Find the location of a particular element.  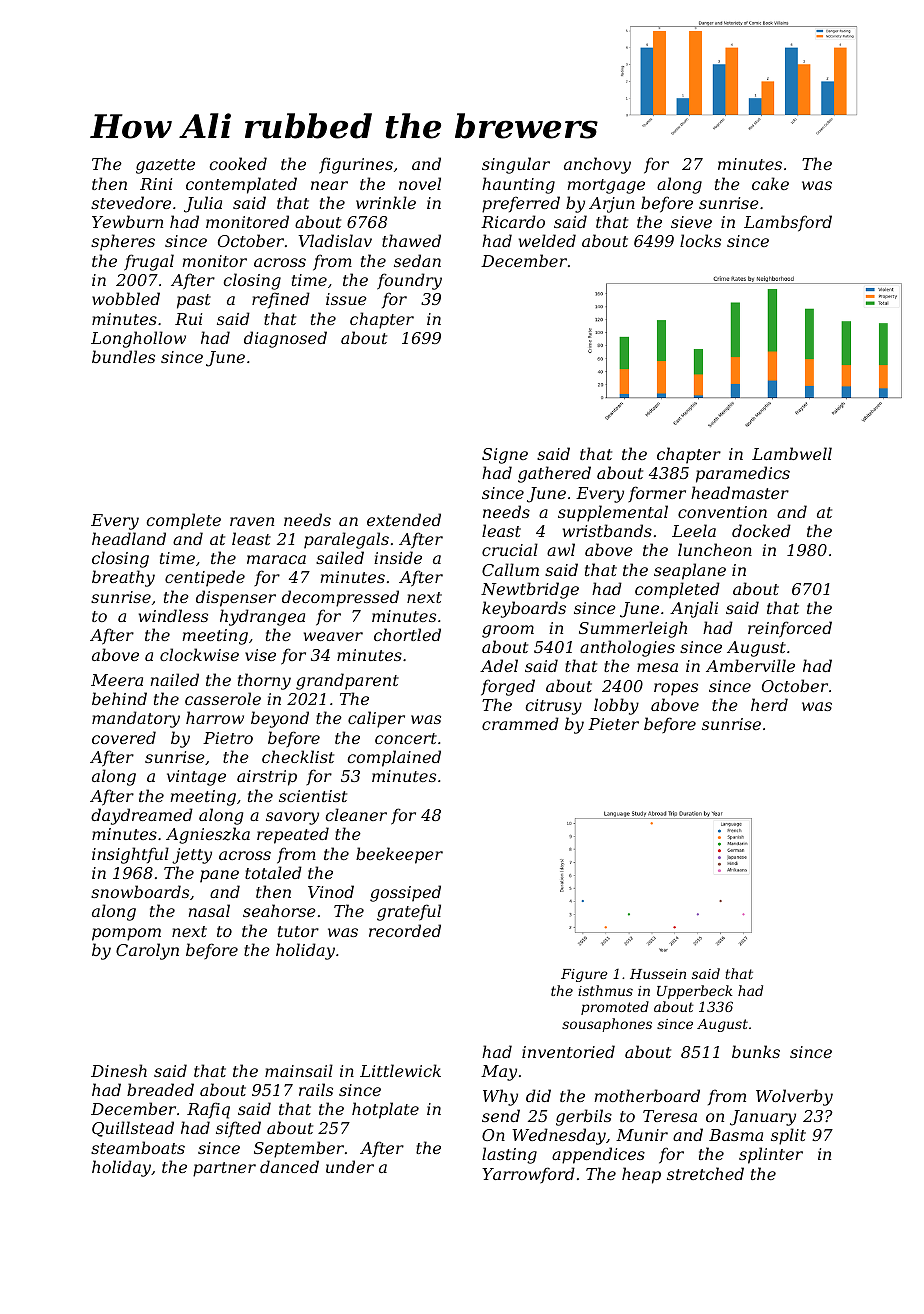

gazette is located at coordinates (165, 166).
